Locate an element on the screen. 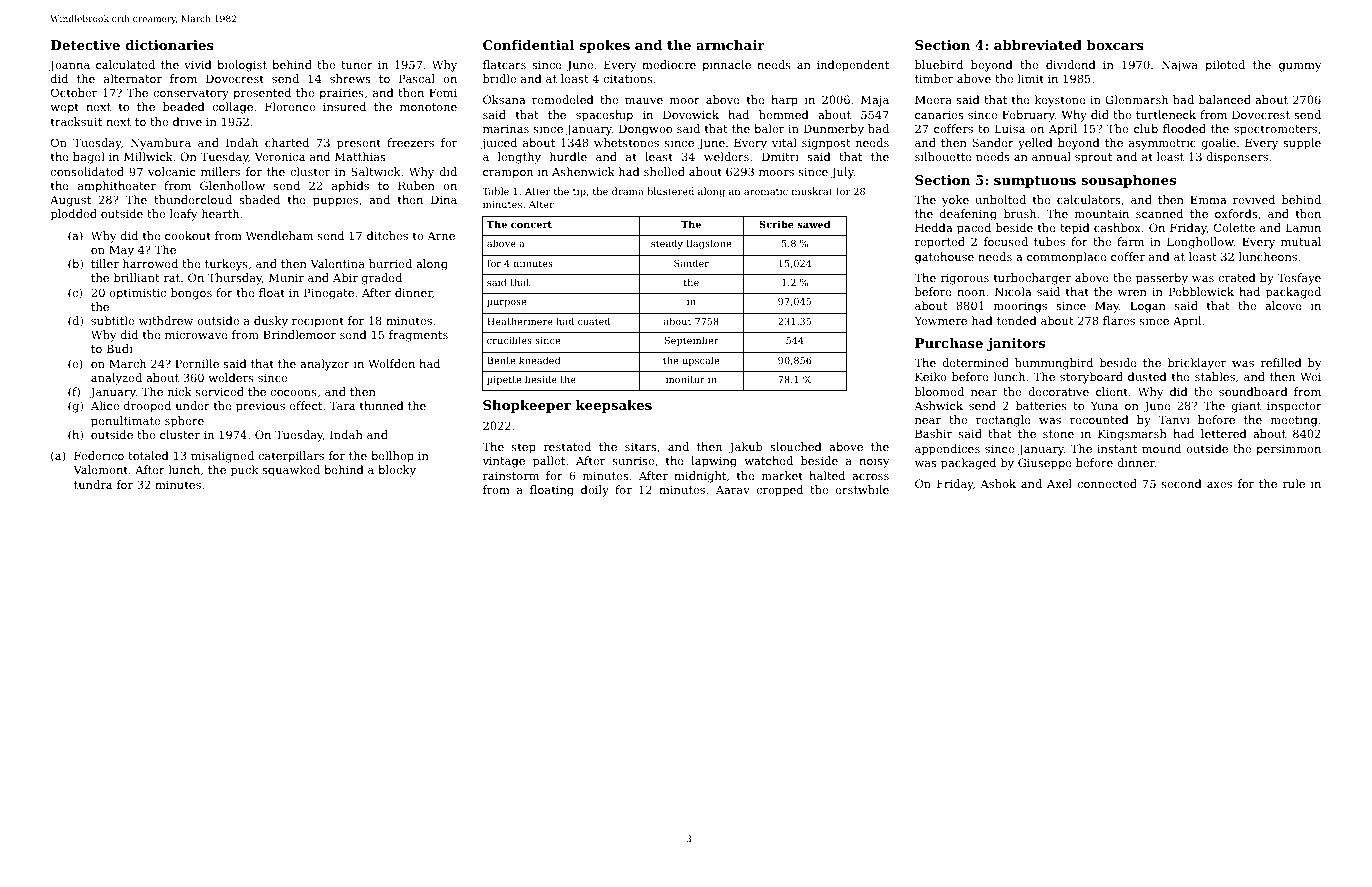 This screenshot has height=887, width=1372. muskrat is located at coordinates (812, 191).
